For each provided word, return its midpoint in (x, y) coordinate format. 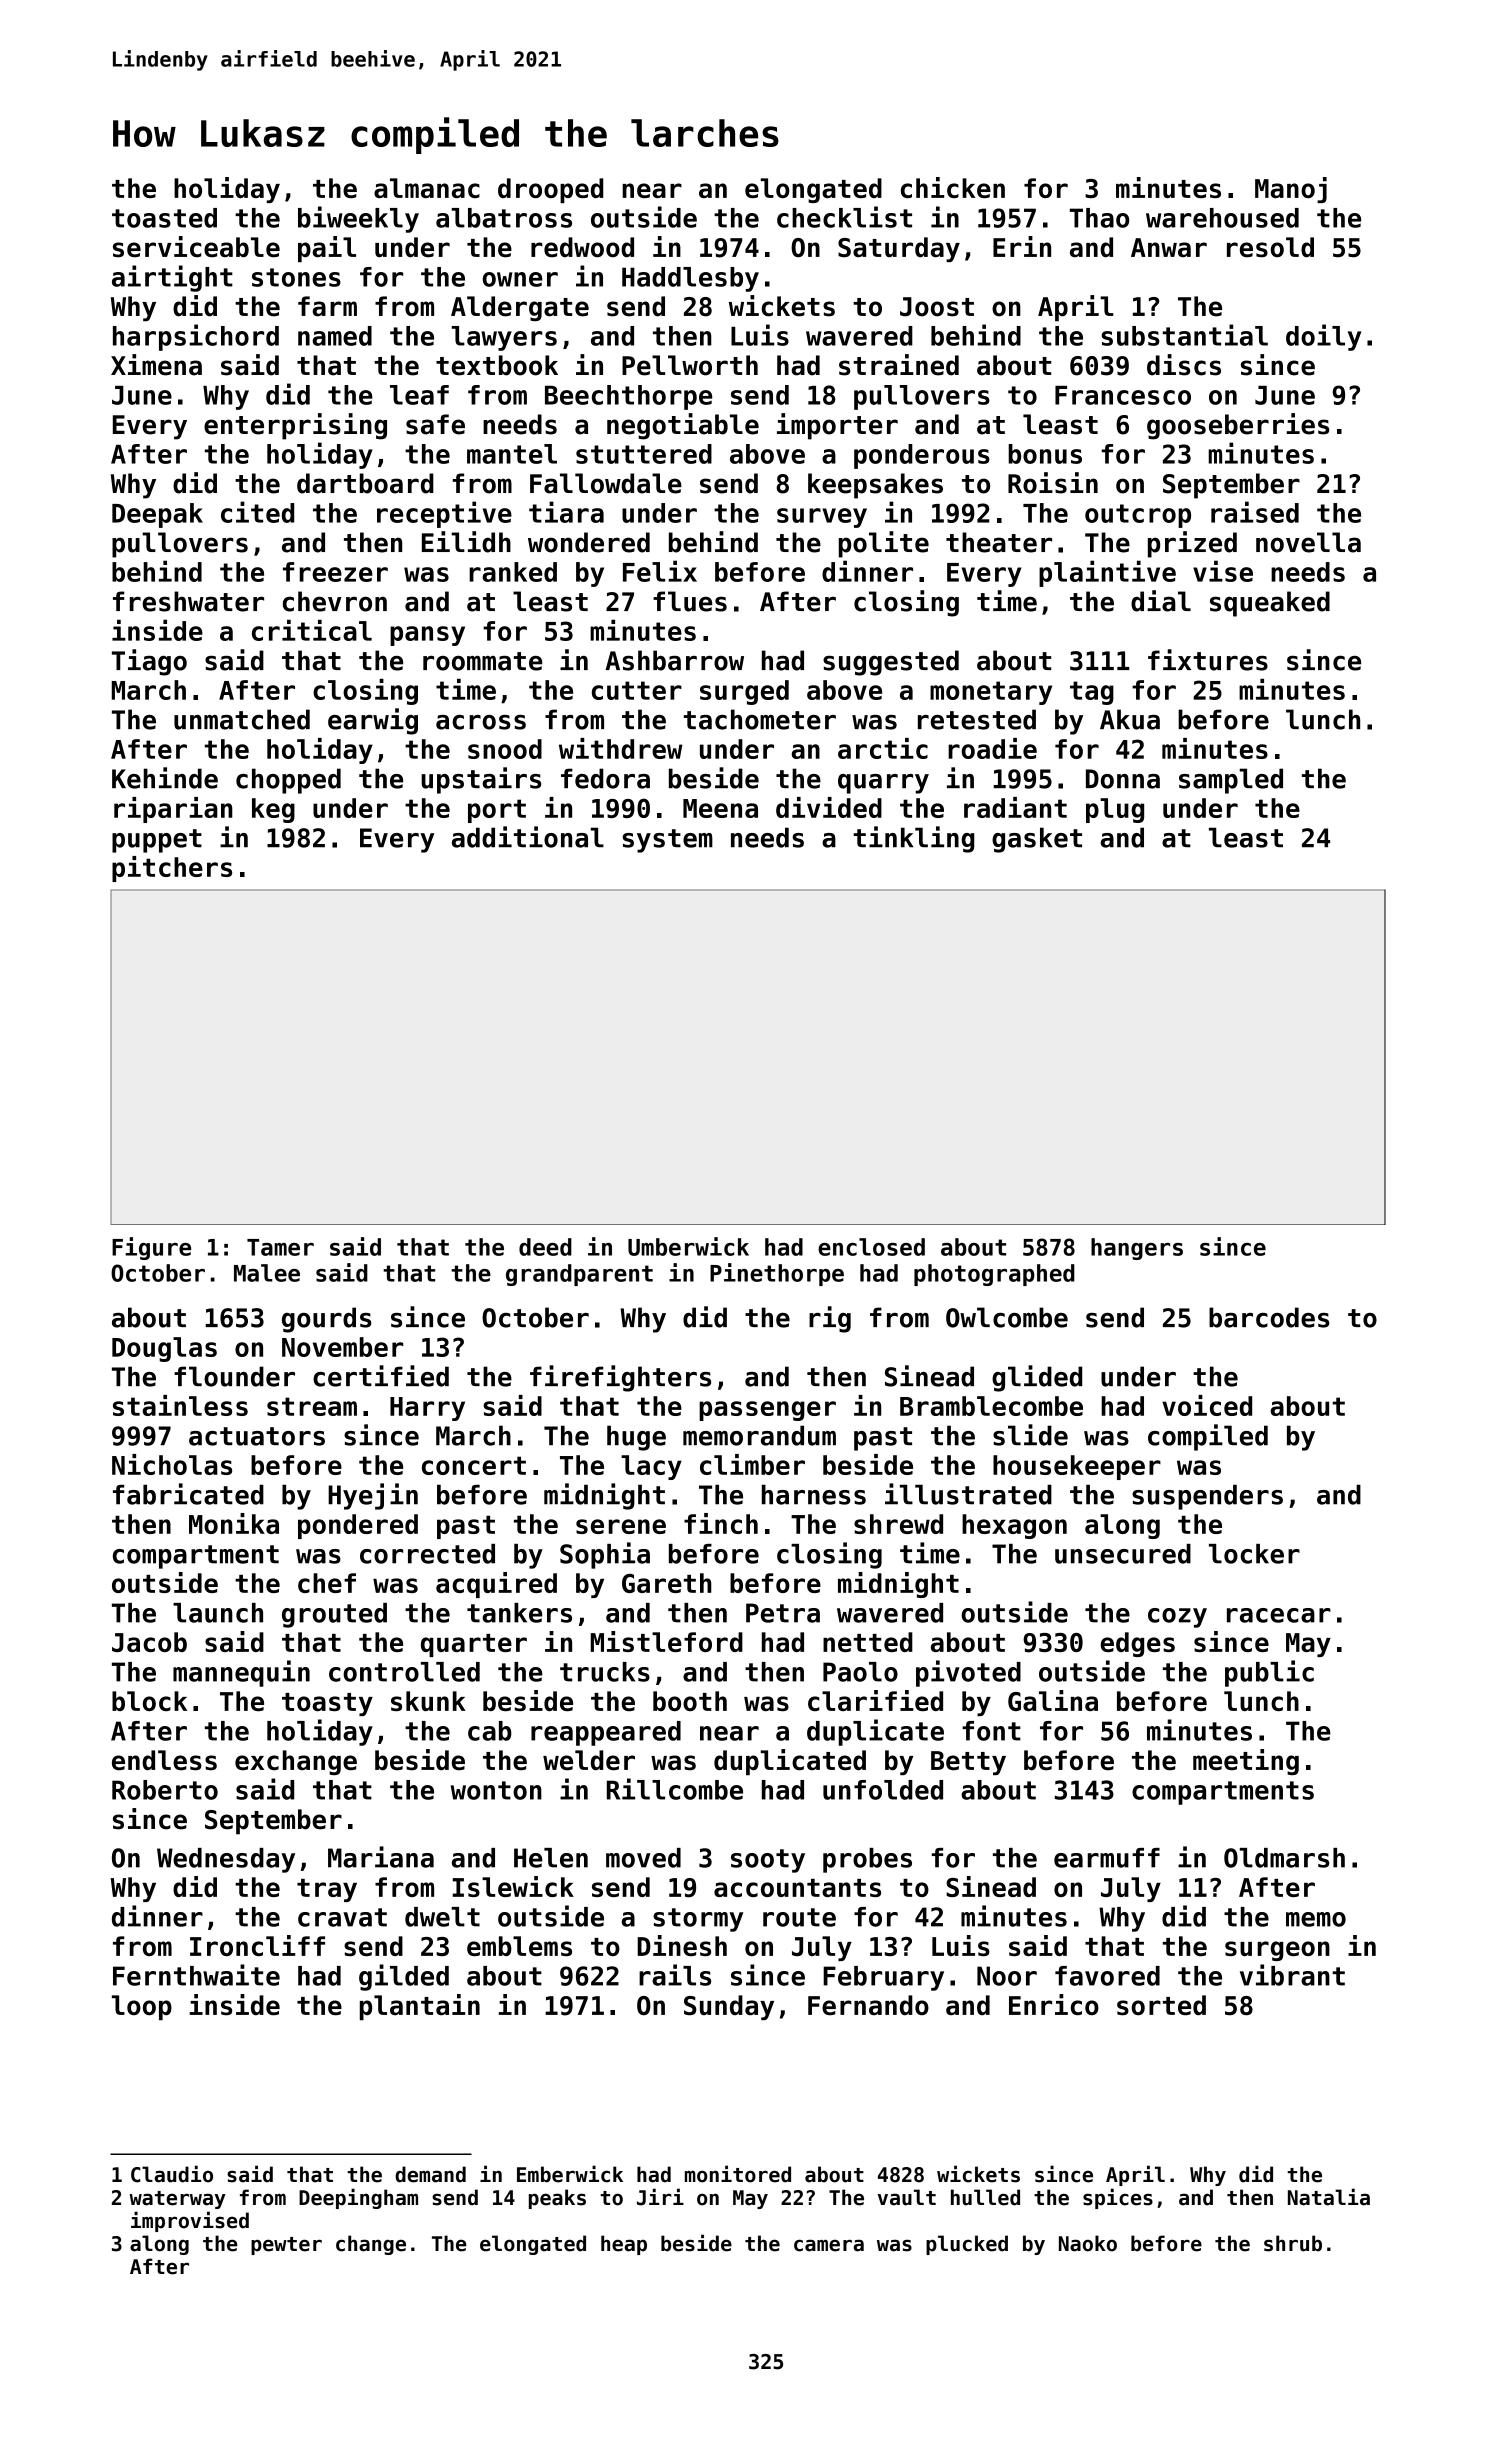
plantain (420, 2007)
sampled (1231, 781)
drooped (550, 190)
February (883, 1978)
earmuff (1107, 1858)
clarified (875, 1700)
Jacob (149, 1642)
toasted (164, 218)
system (667, 841)
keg (273, 810)
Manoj (1291, 190)
